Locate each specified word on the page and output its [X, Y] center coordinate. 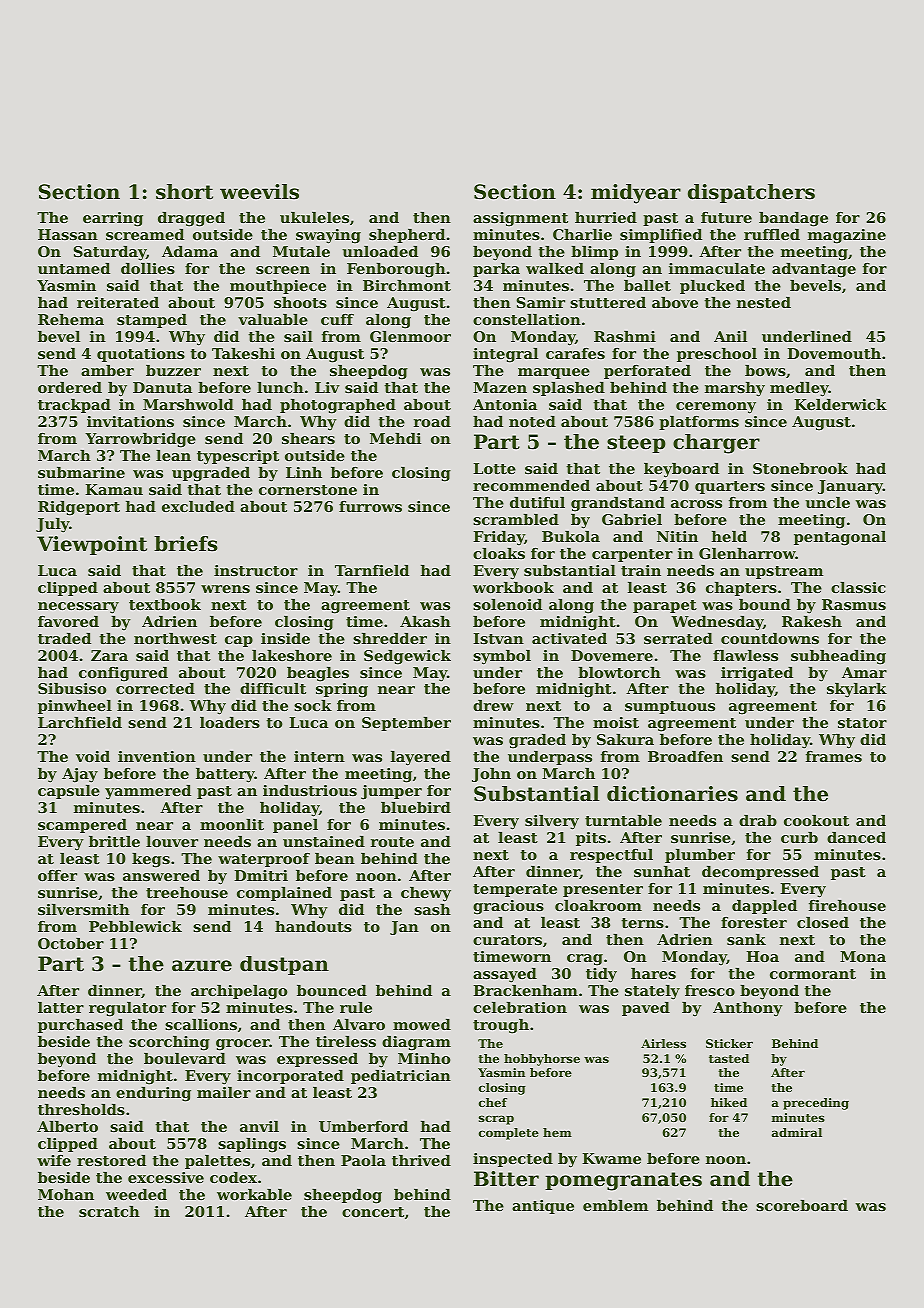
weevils [259, 192]
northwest [175, 638]
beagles [318, 674]
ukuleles [314, 217]
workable [254, 1194]
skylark [857, 690]
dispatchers [751, 193]
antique [543, 1207]
